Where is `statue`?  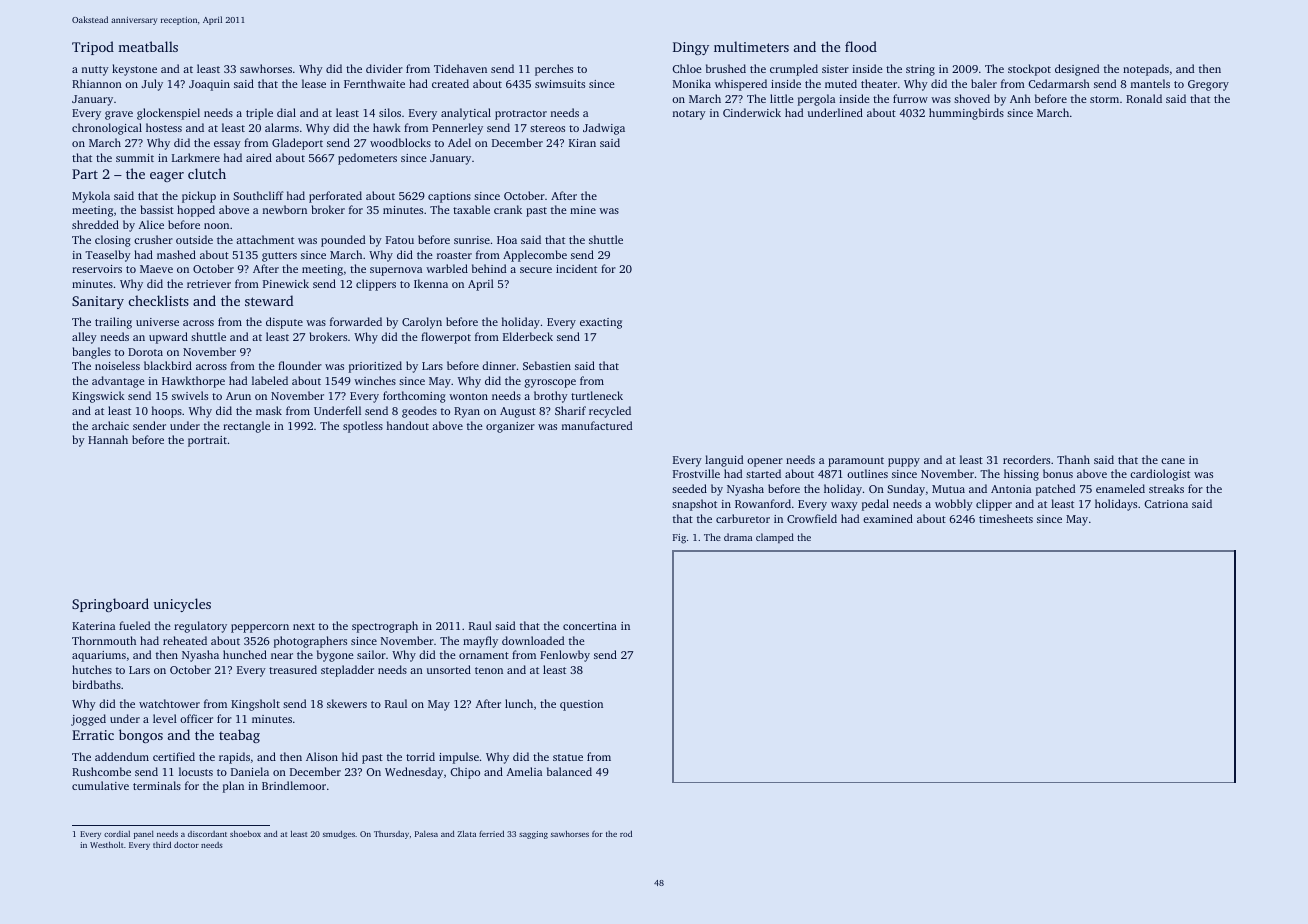
statue is located at coordinates (568, 757).
